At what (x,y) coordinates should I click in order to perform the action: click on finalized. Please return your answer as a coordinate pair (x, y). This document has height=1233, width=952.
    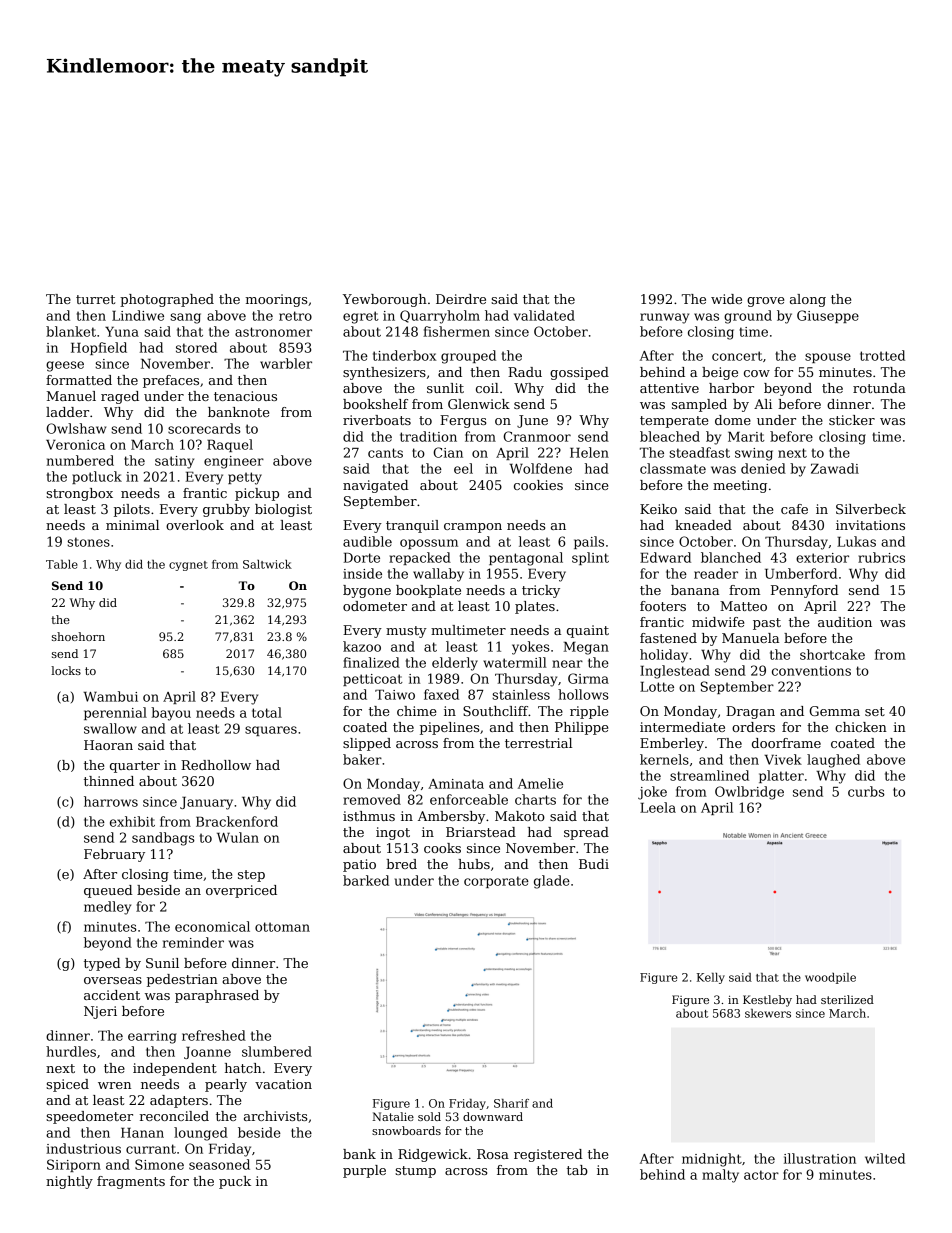
    Looking at the image, I should click on (371, 662).
